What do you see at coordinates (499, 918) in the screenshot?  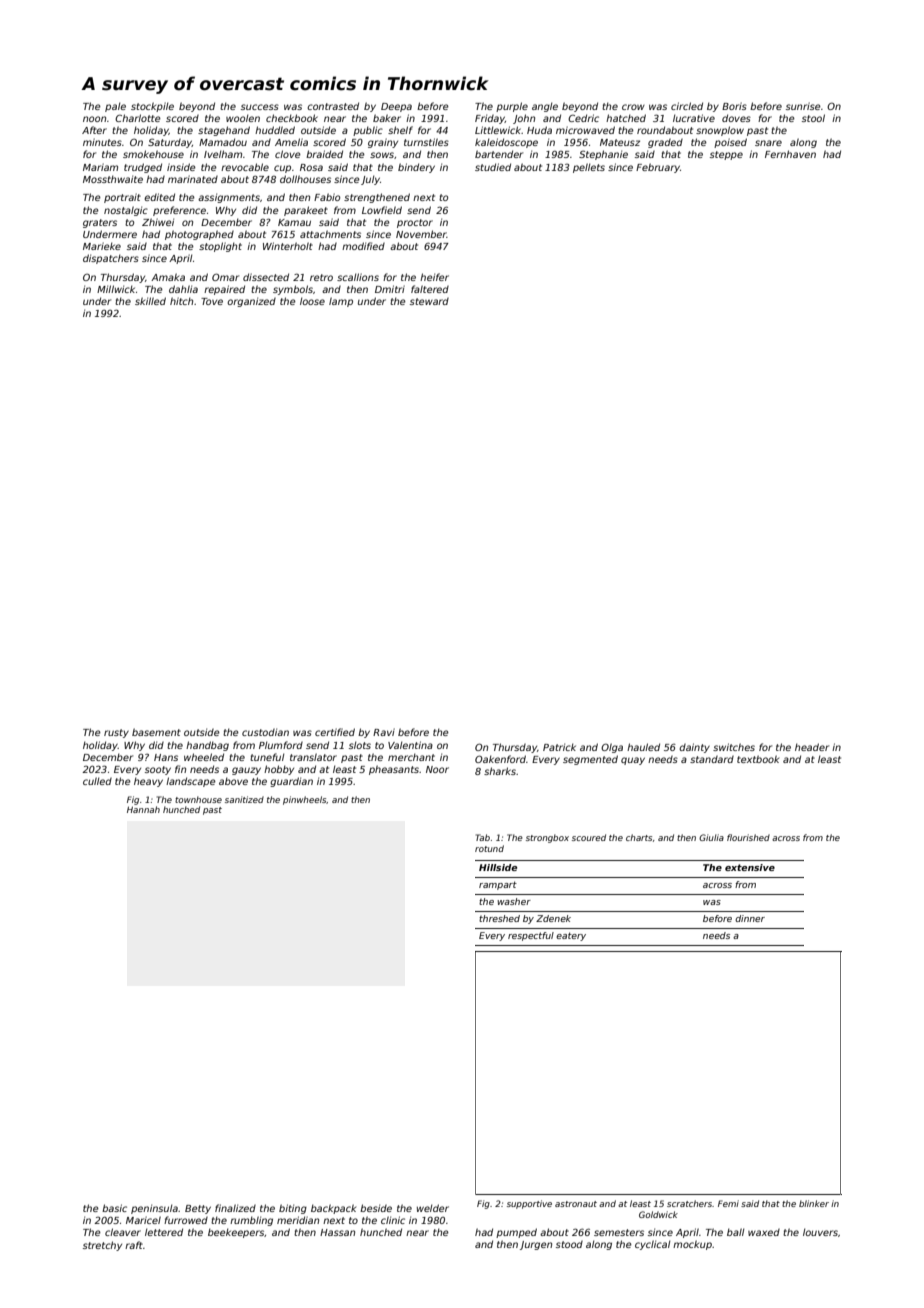 I see `threshed` at bounding box center [499, 918].
